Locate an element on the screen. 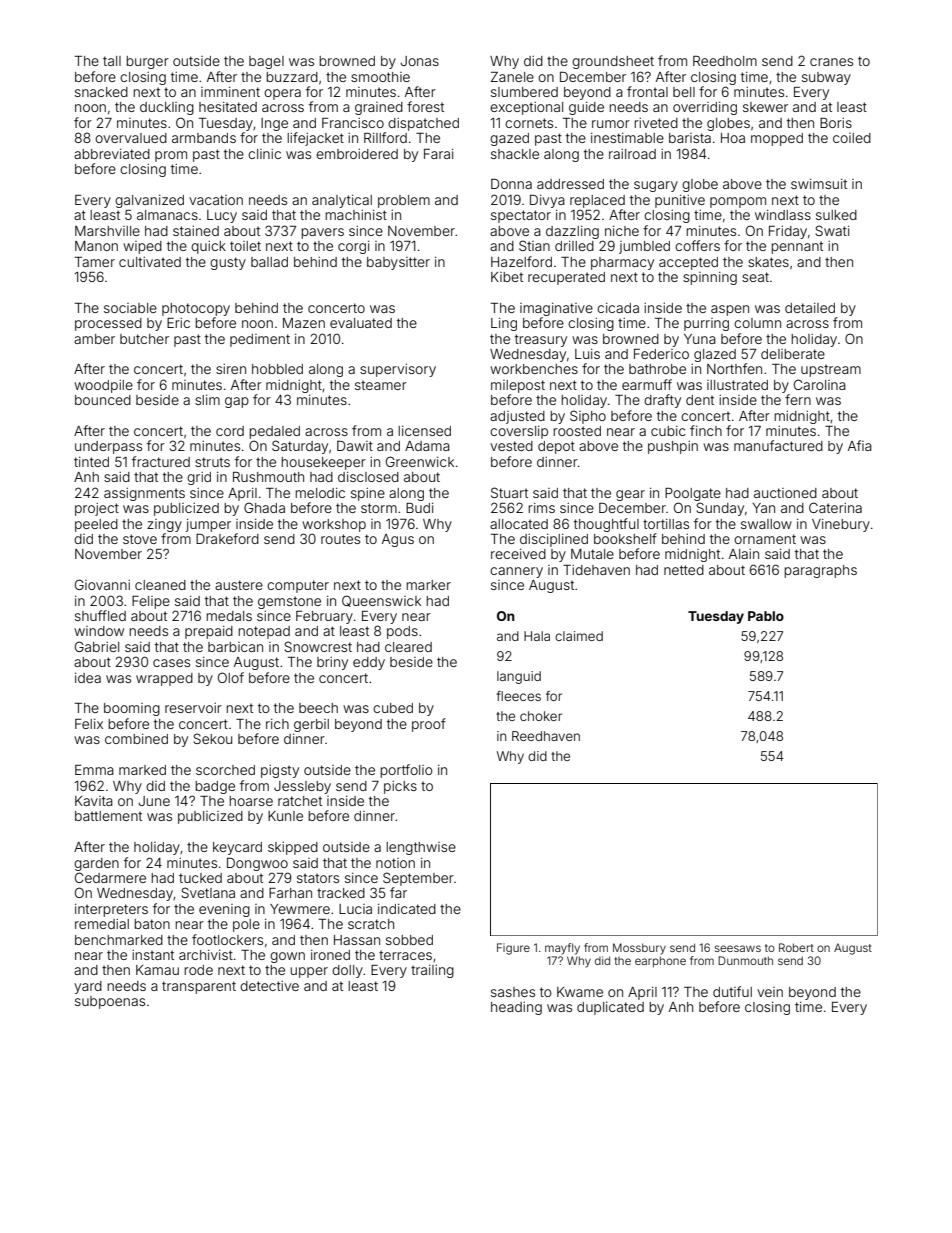 This screenshot has height=1233, width=952. vein is located at coordinates (770, 992).
